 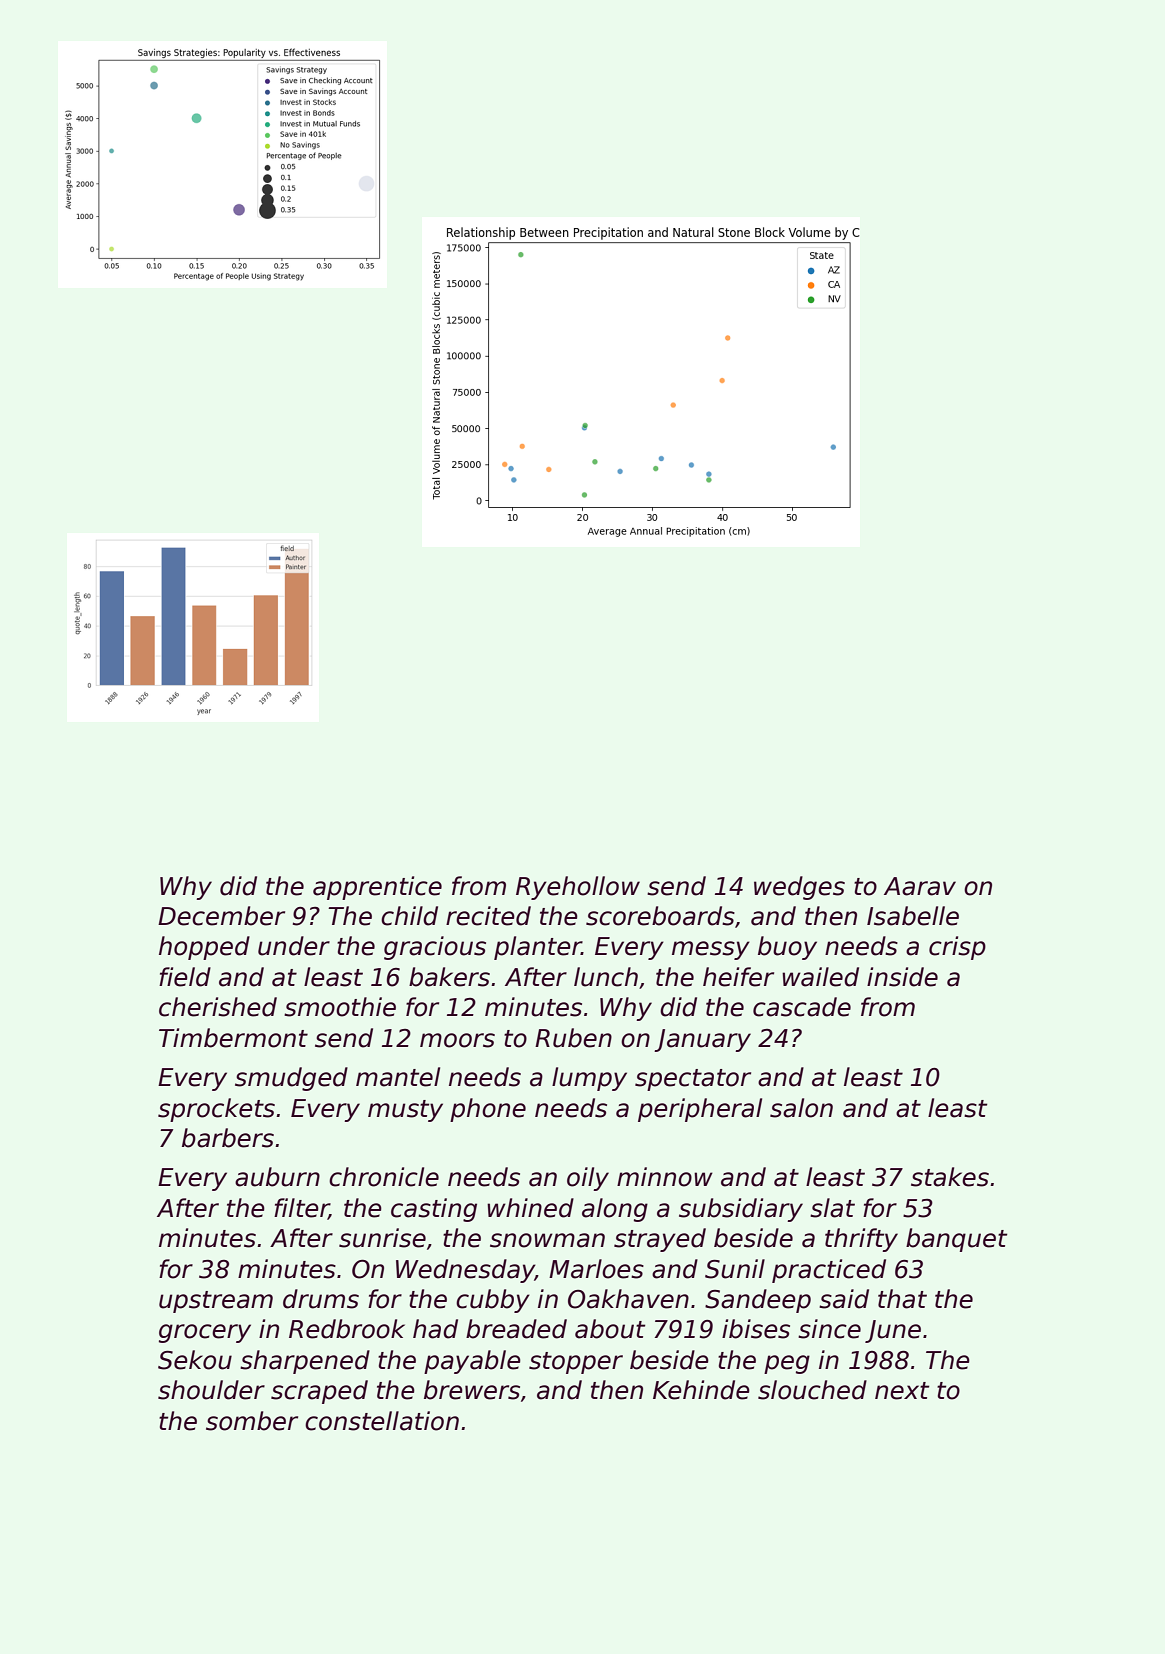 What do you see at coordinates (205, 1333) in the screenshot?
I see `grocery` at bounding box center [205, 1333].
